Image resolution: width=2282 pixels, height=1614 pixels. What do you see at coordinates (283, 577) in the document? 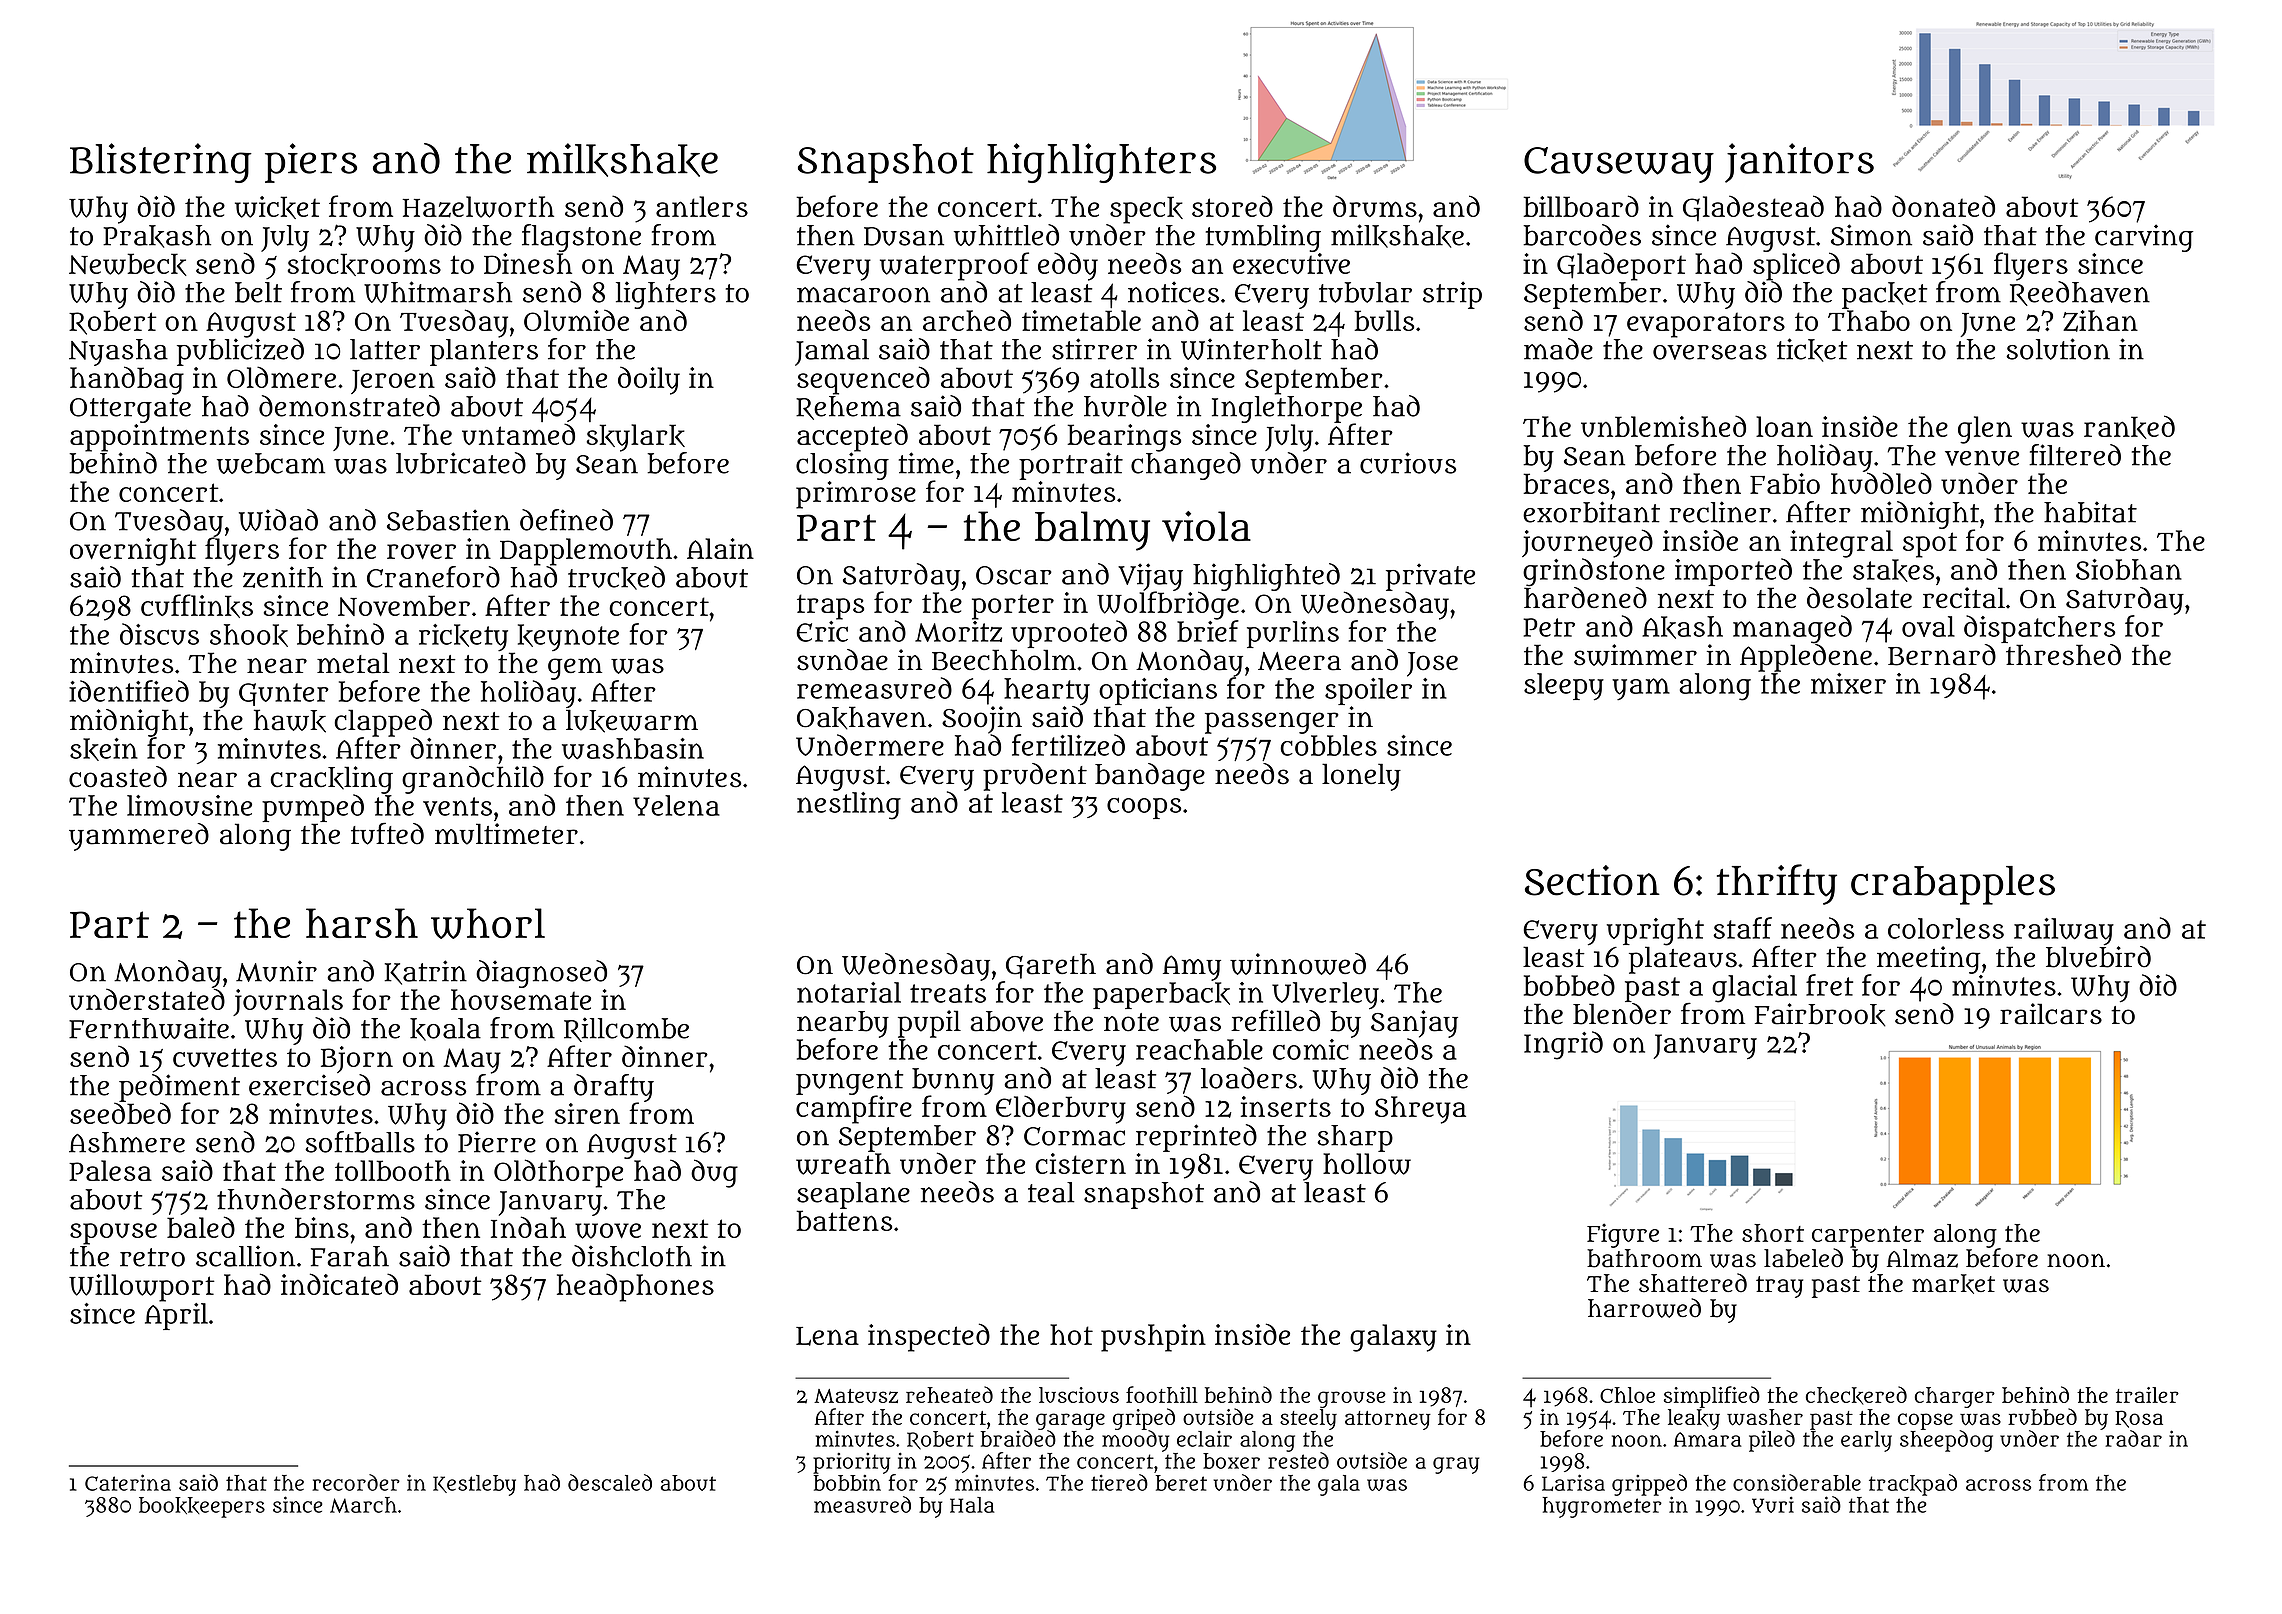
I see `zenith` at bounding box center [283, 577].
